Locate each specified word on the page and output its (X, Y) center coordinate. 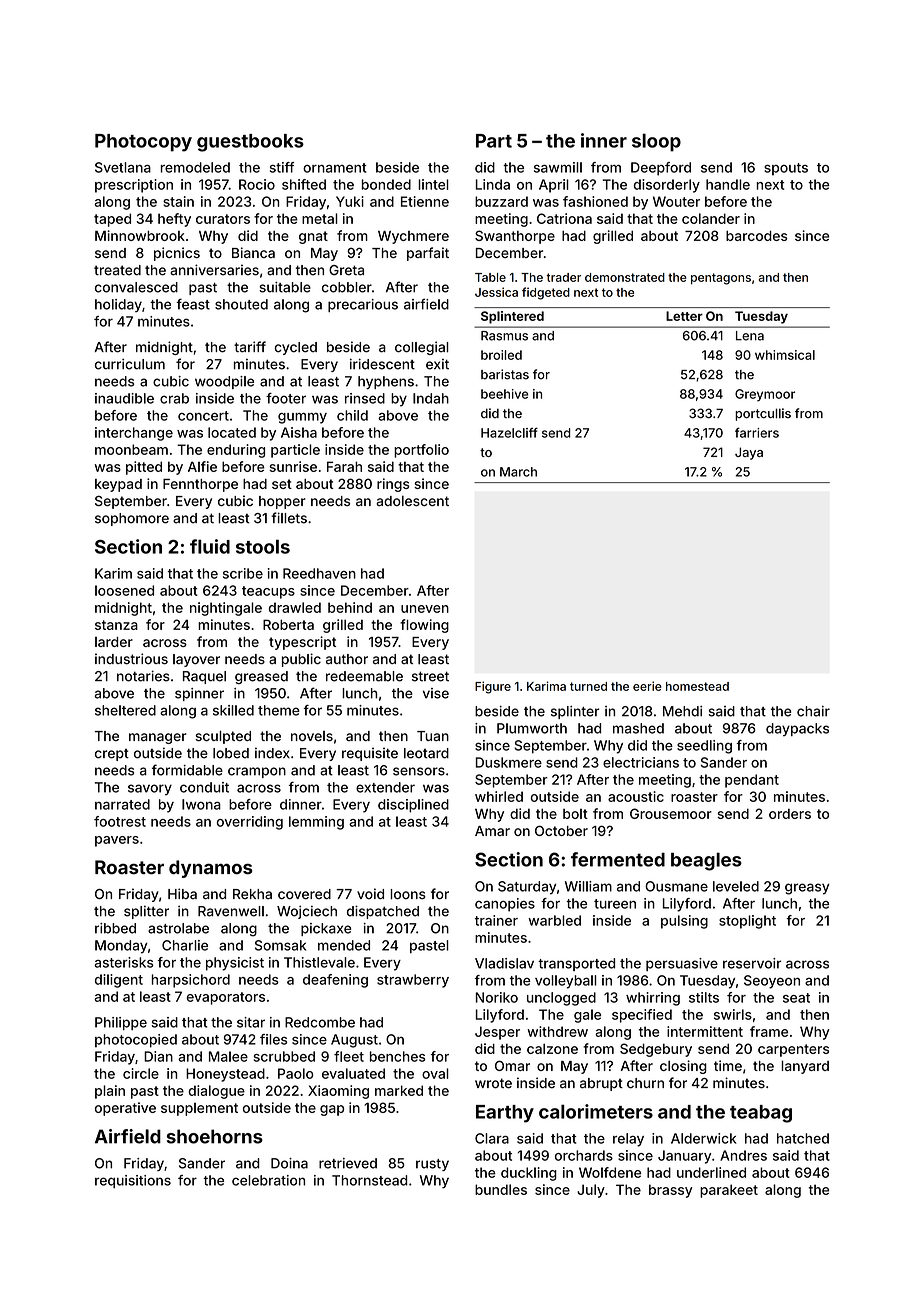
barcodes (756, 236)
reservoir (752, 963)
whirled (499, 796)
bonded (386, 184)
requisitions (133, 1181)
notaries (143, 676)
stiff (282, 167)
